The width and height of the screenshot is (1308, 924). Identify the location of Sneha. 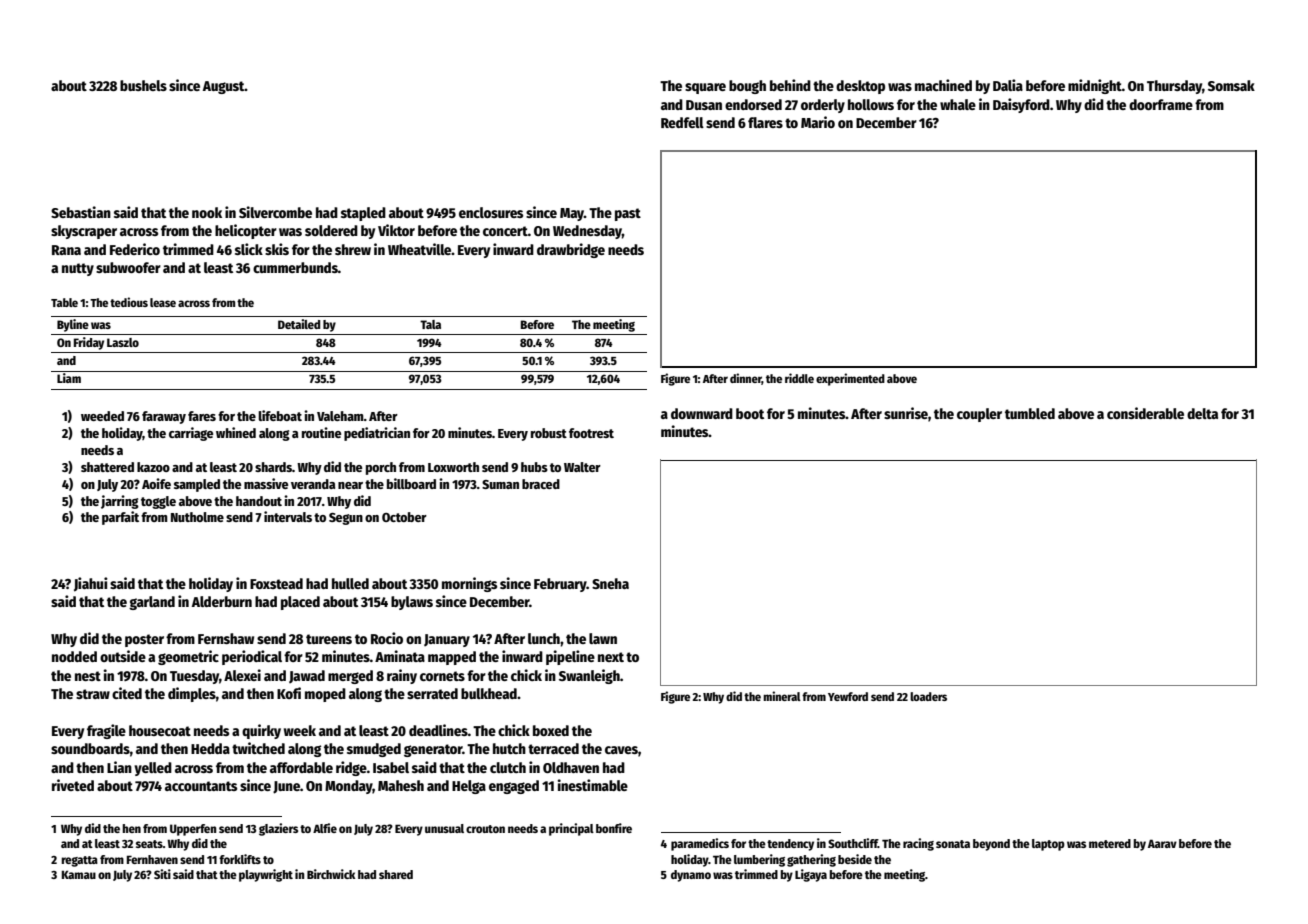
(610, 583).
